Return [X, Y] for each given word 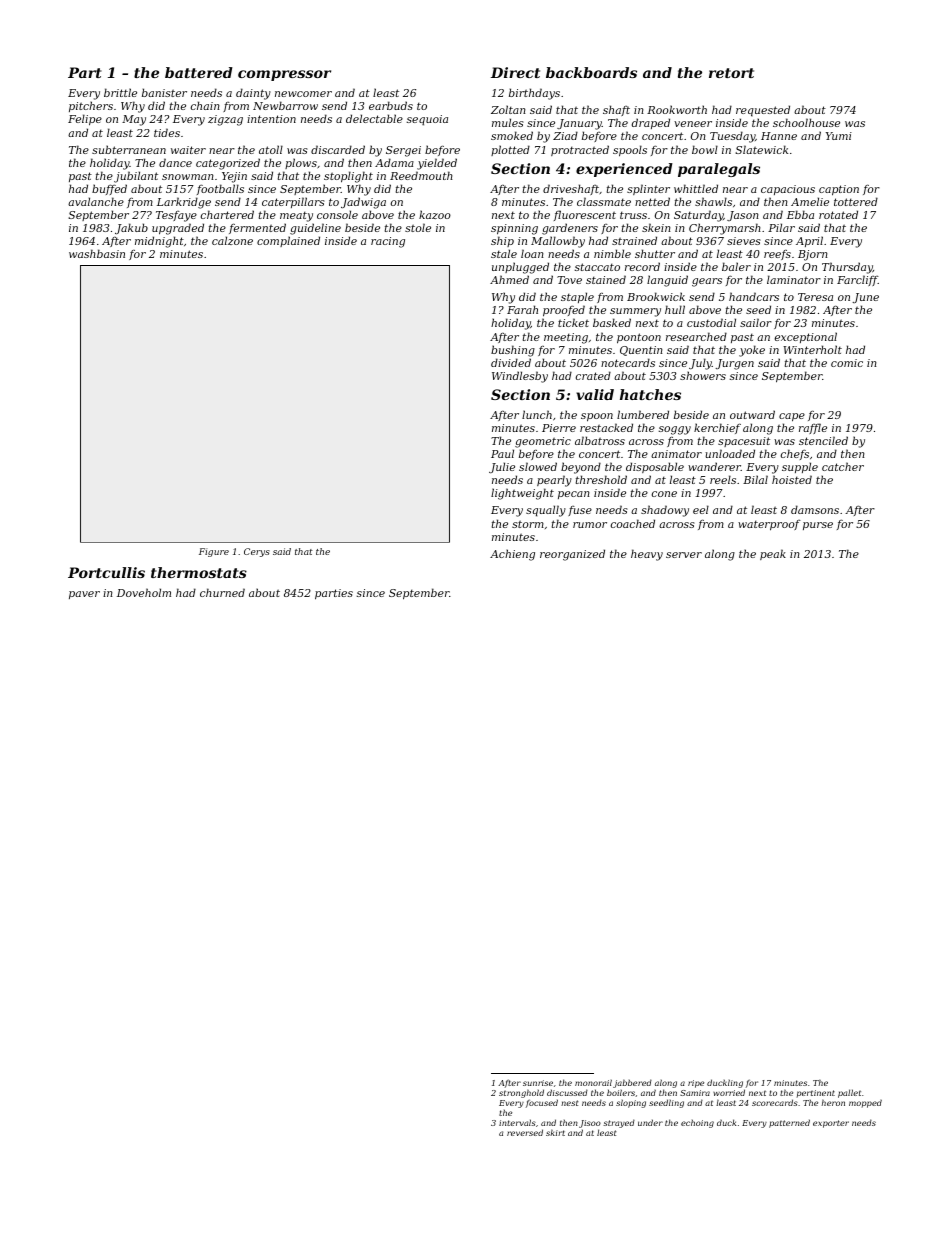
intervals [517, 1122]
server [684, 555]
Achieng [512, 555]
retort [731, 73]
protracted [580, 150]
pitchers [91, 106]
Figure [214, 552]
